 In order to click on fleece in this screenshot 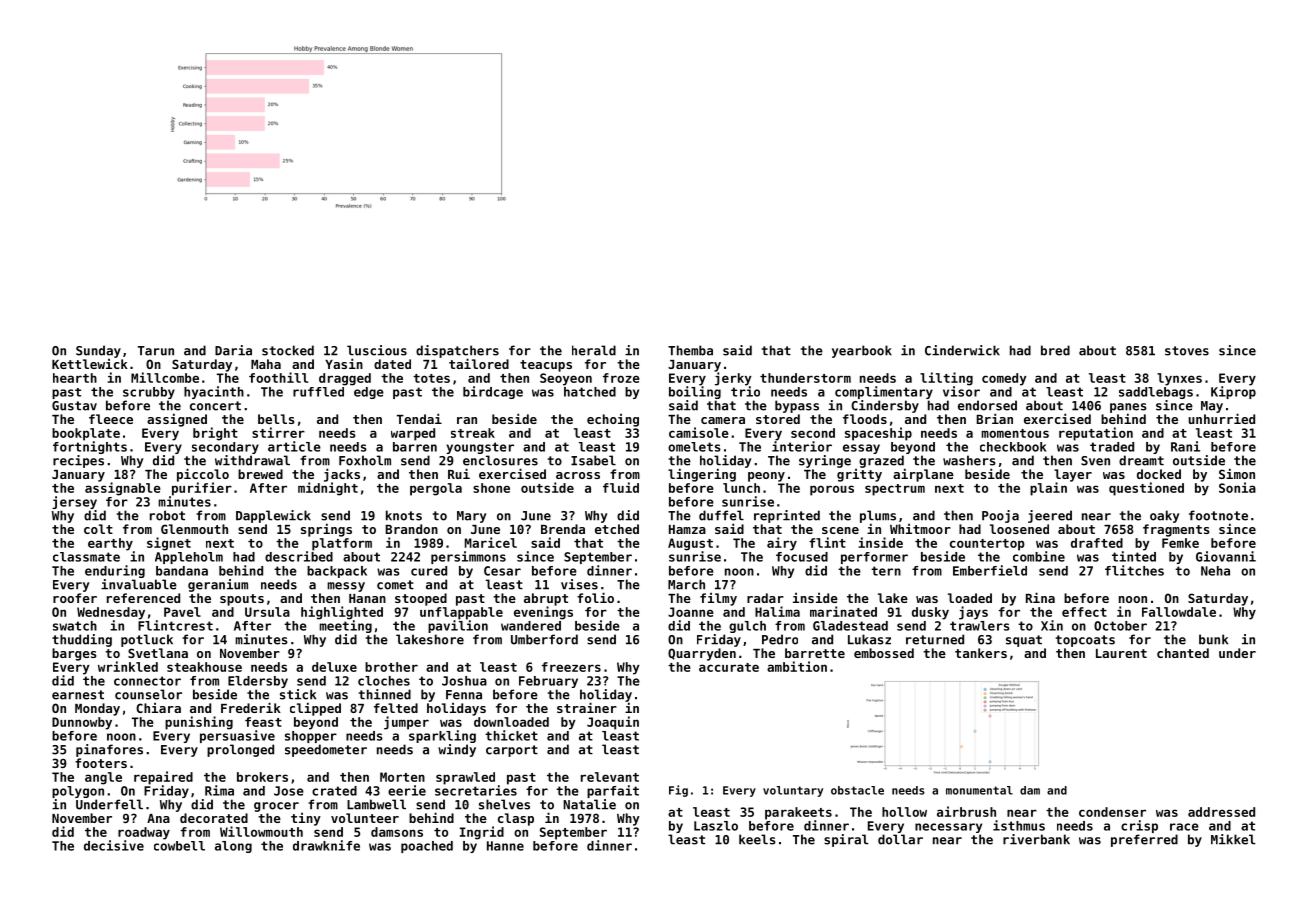, I will do `click(111, 419)`.
